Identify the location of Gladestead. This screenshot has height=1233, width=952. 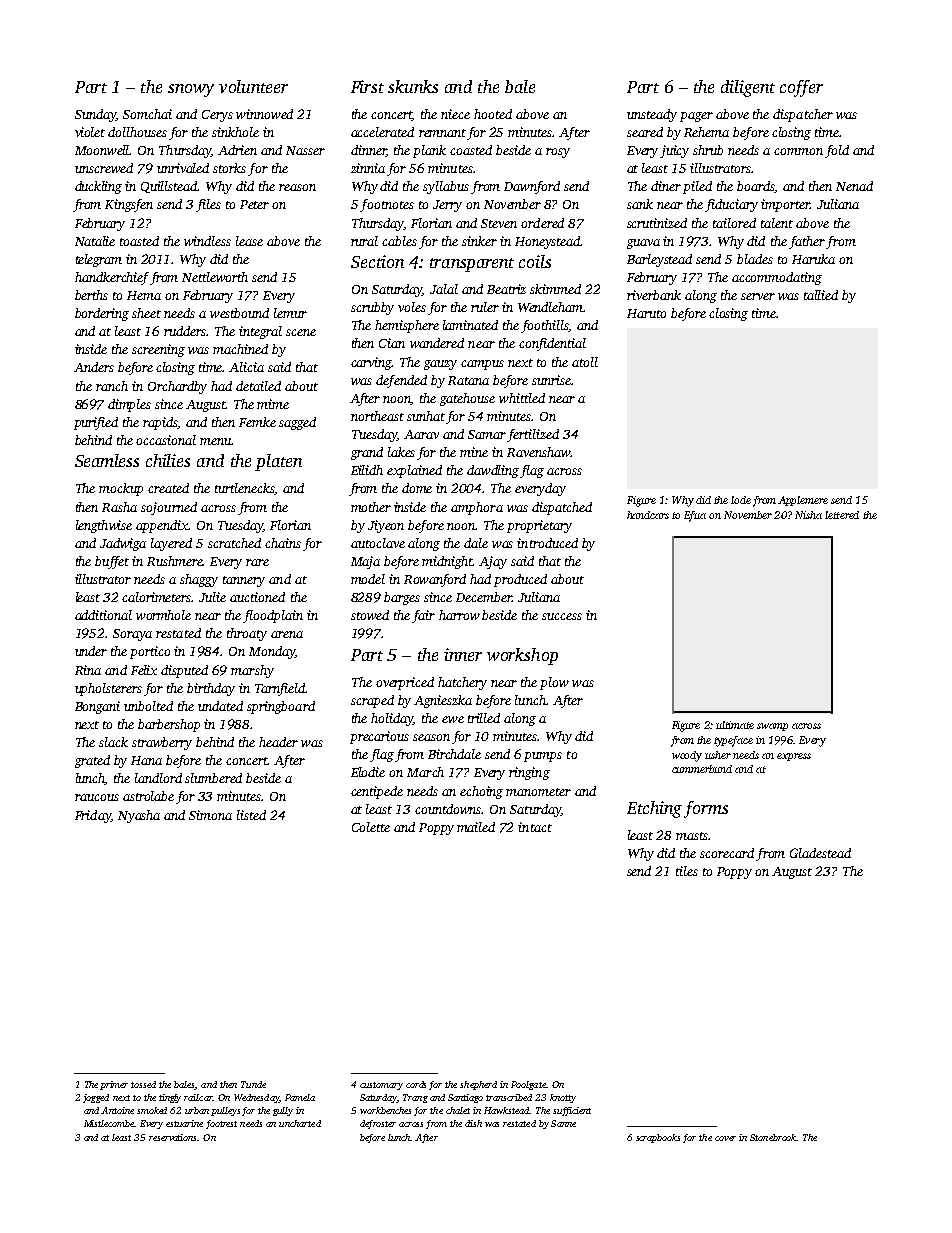
(820, 853).
